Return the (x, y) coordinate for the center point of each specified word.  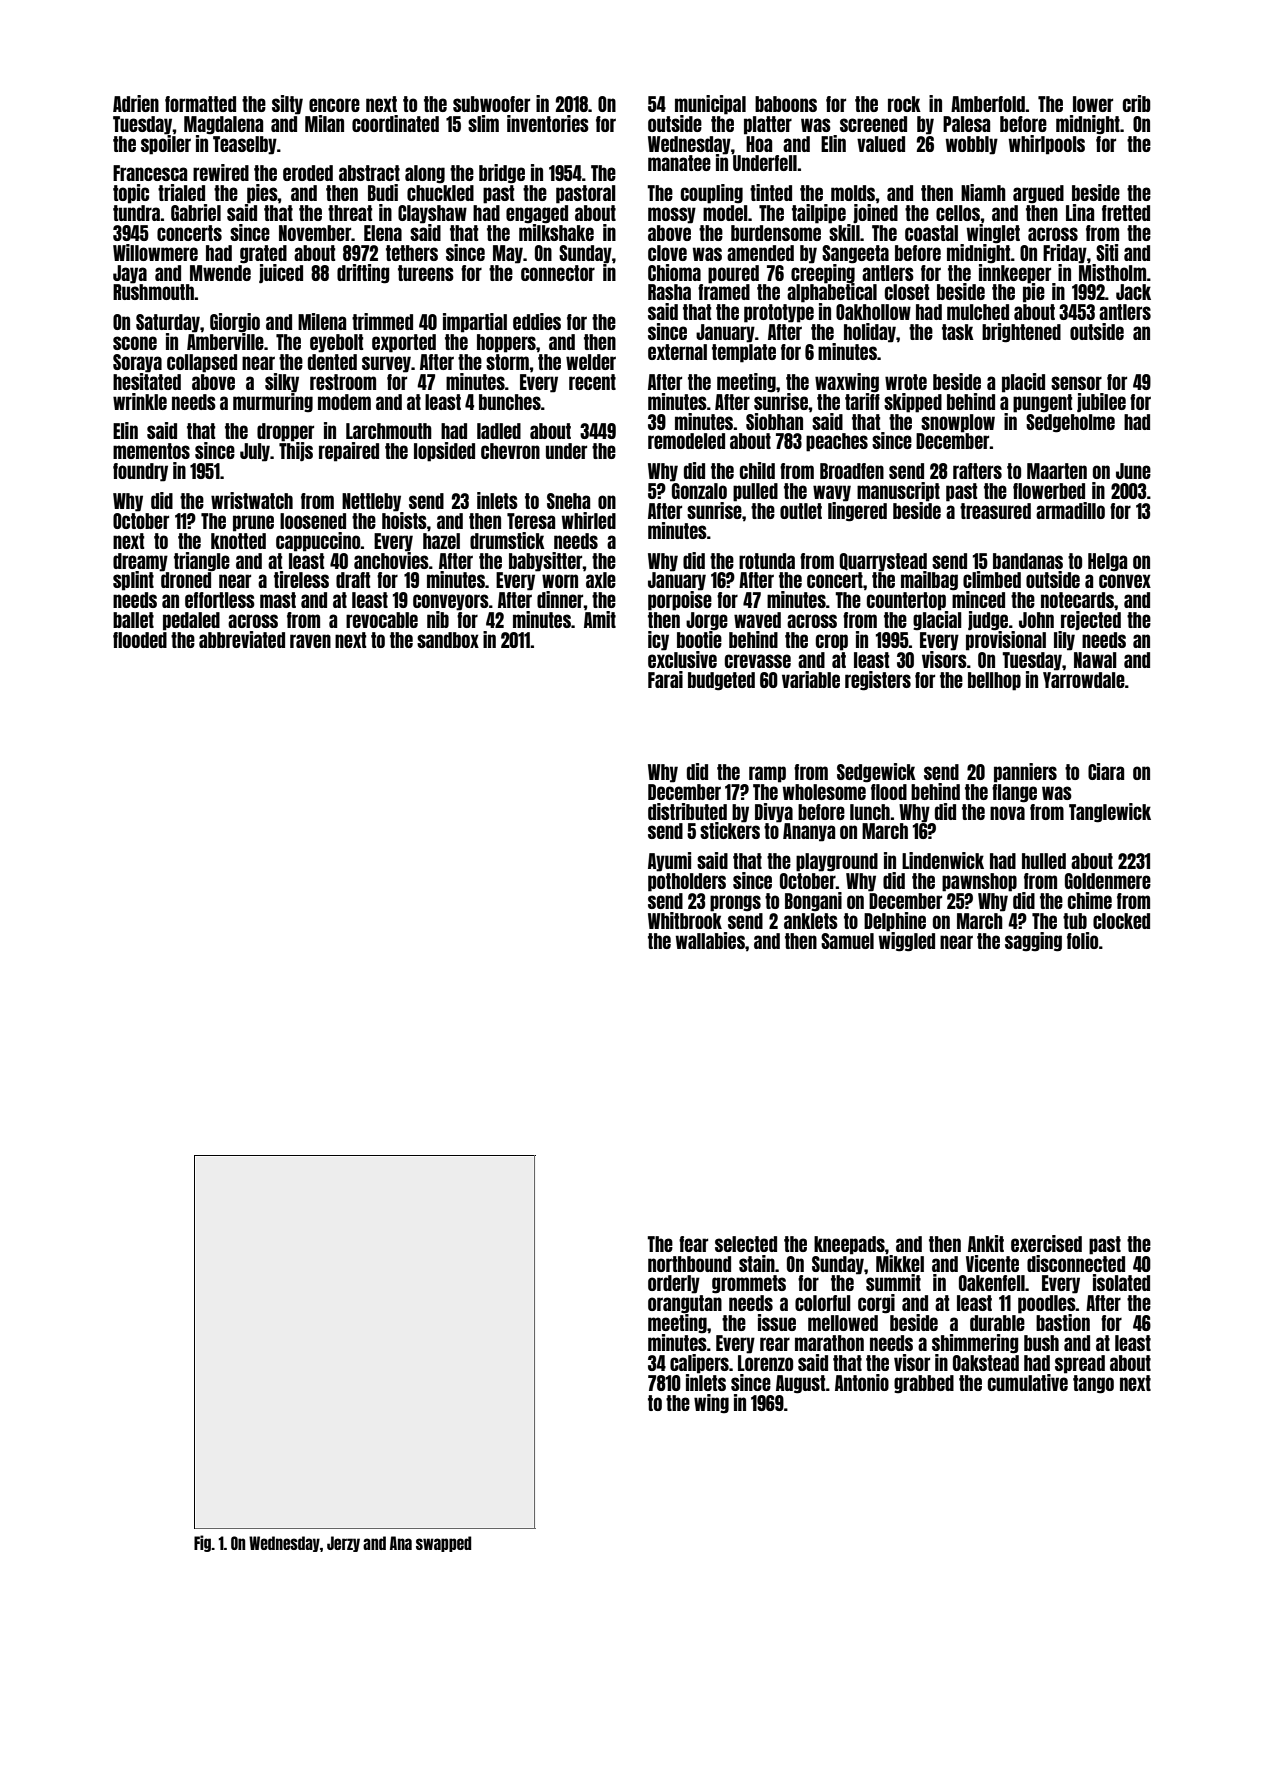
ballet (133, 620)
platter (768, 125)
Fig (203, 1543)
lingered (857, 512)
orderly (674, 1284)
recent (592, 382)
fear (693, 1244)
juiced (281, 274)
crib (1137, 103)
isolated (1121, 1282)
